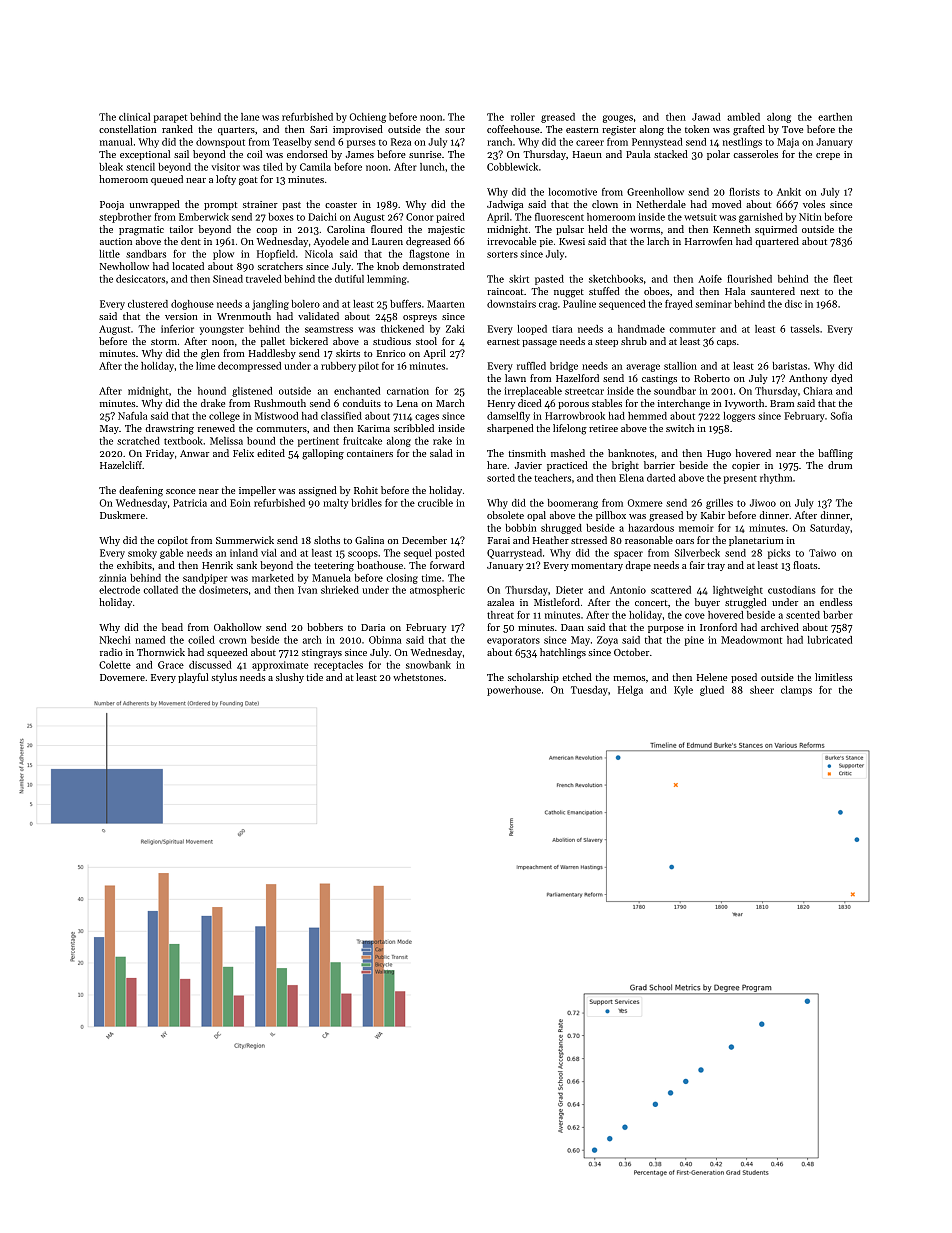  What do you see at coordinates (426, 341) in the page?
I see `stool` at bounding box center [426, 341].
